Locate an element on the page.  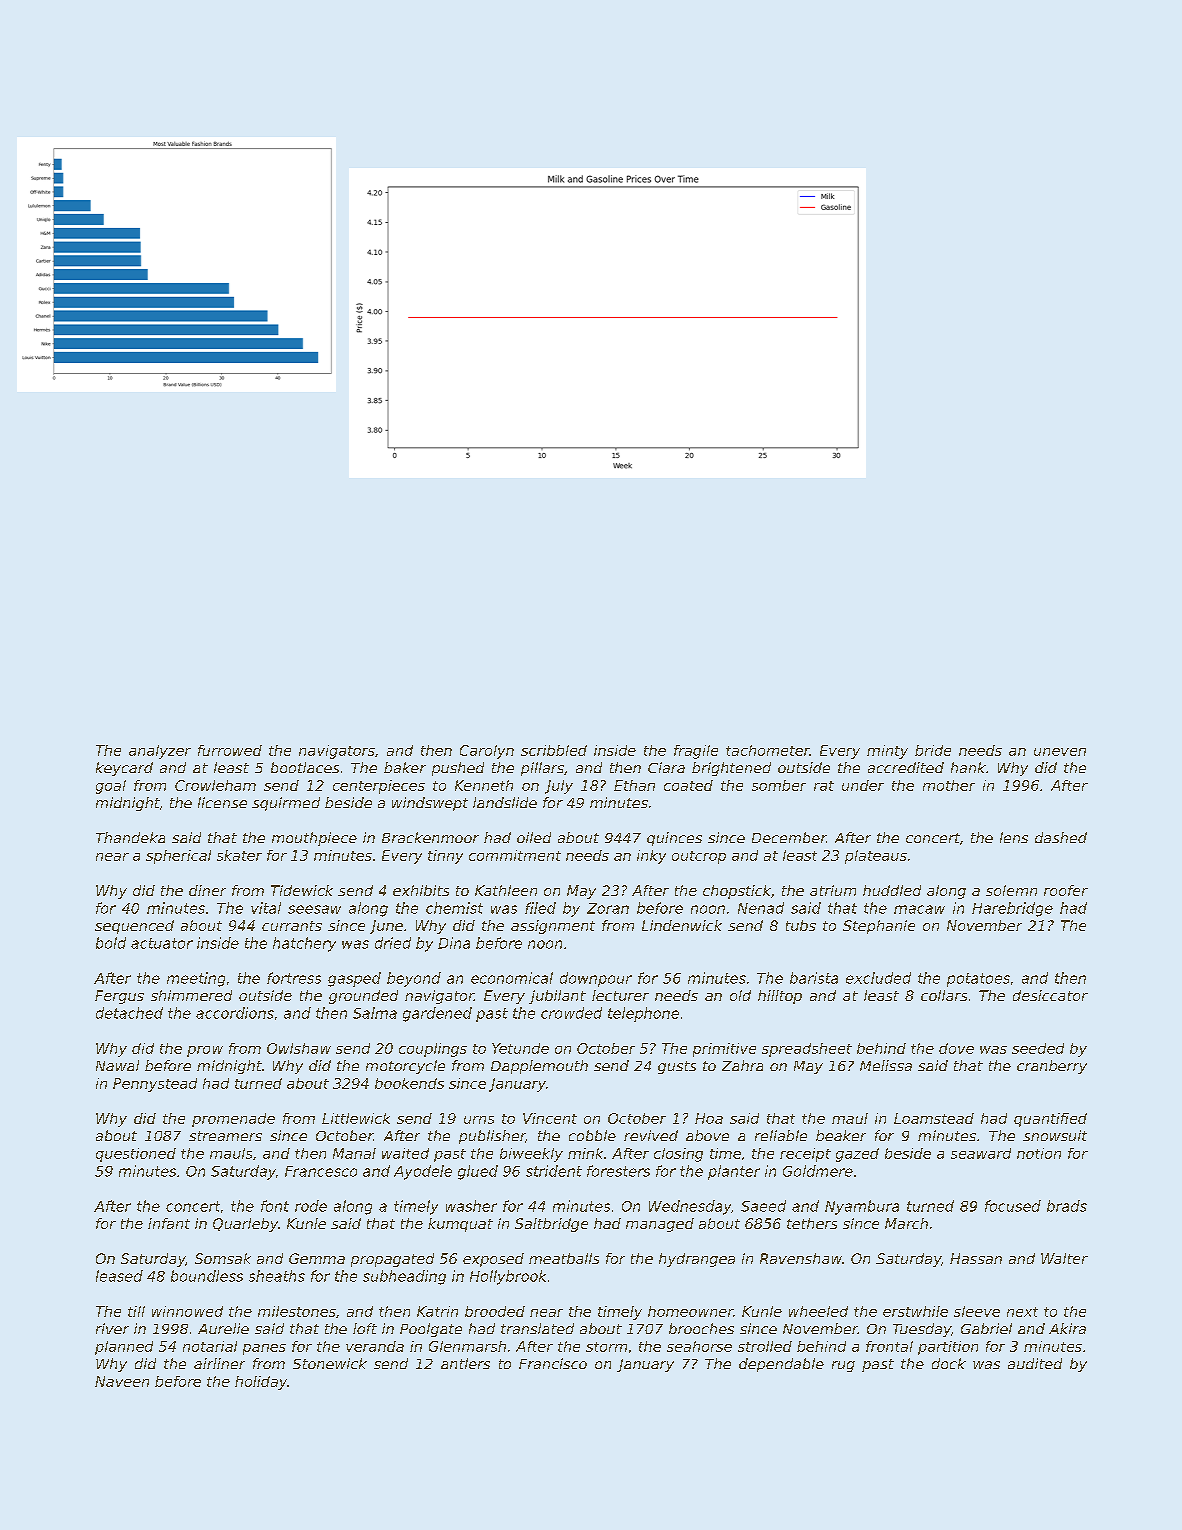
holiday is located at coordinates (261, 1383).
